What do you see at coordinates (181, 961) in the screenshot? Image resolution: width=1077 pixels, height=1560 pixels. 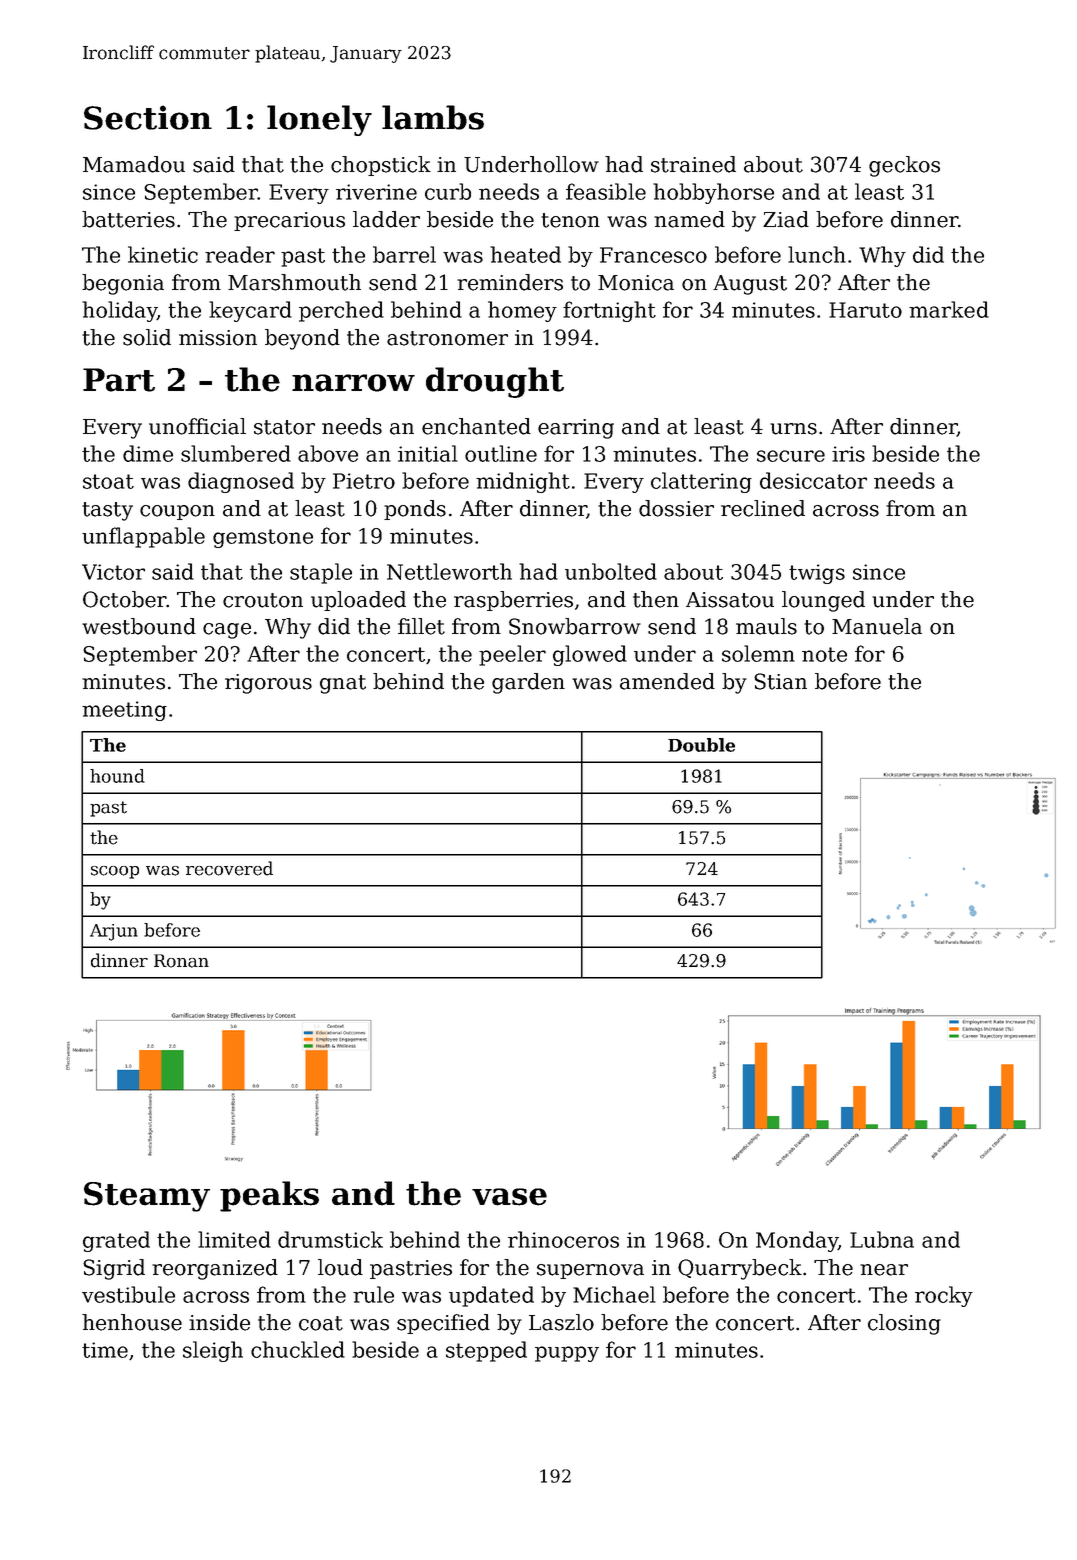 I see `Ronan` at bounding box center [181, 961].
